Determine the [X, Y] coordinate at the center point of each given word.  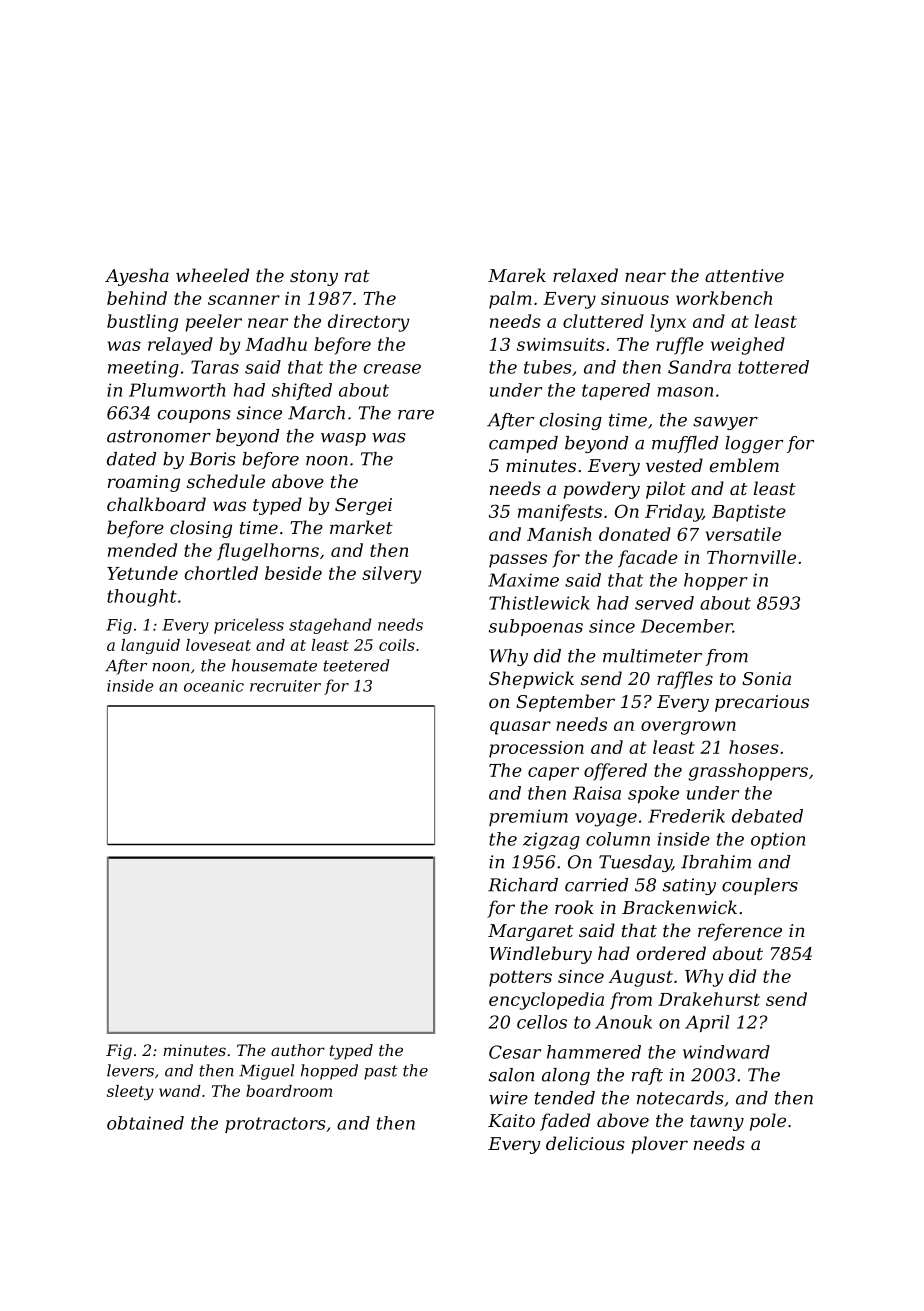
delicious [585, 1143]
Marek [517, 275]
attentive [744, 275]
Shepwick [531, 680]
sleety [130, 1092]
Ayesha [137, 277]
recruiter [285, 686]
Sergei [363, 506]
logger [754, 444]
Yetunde [142, 573]
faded [565, 1122]
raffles [685, 680]
